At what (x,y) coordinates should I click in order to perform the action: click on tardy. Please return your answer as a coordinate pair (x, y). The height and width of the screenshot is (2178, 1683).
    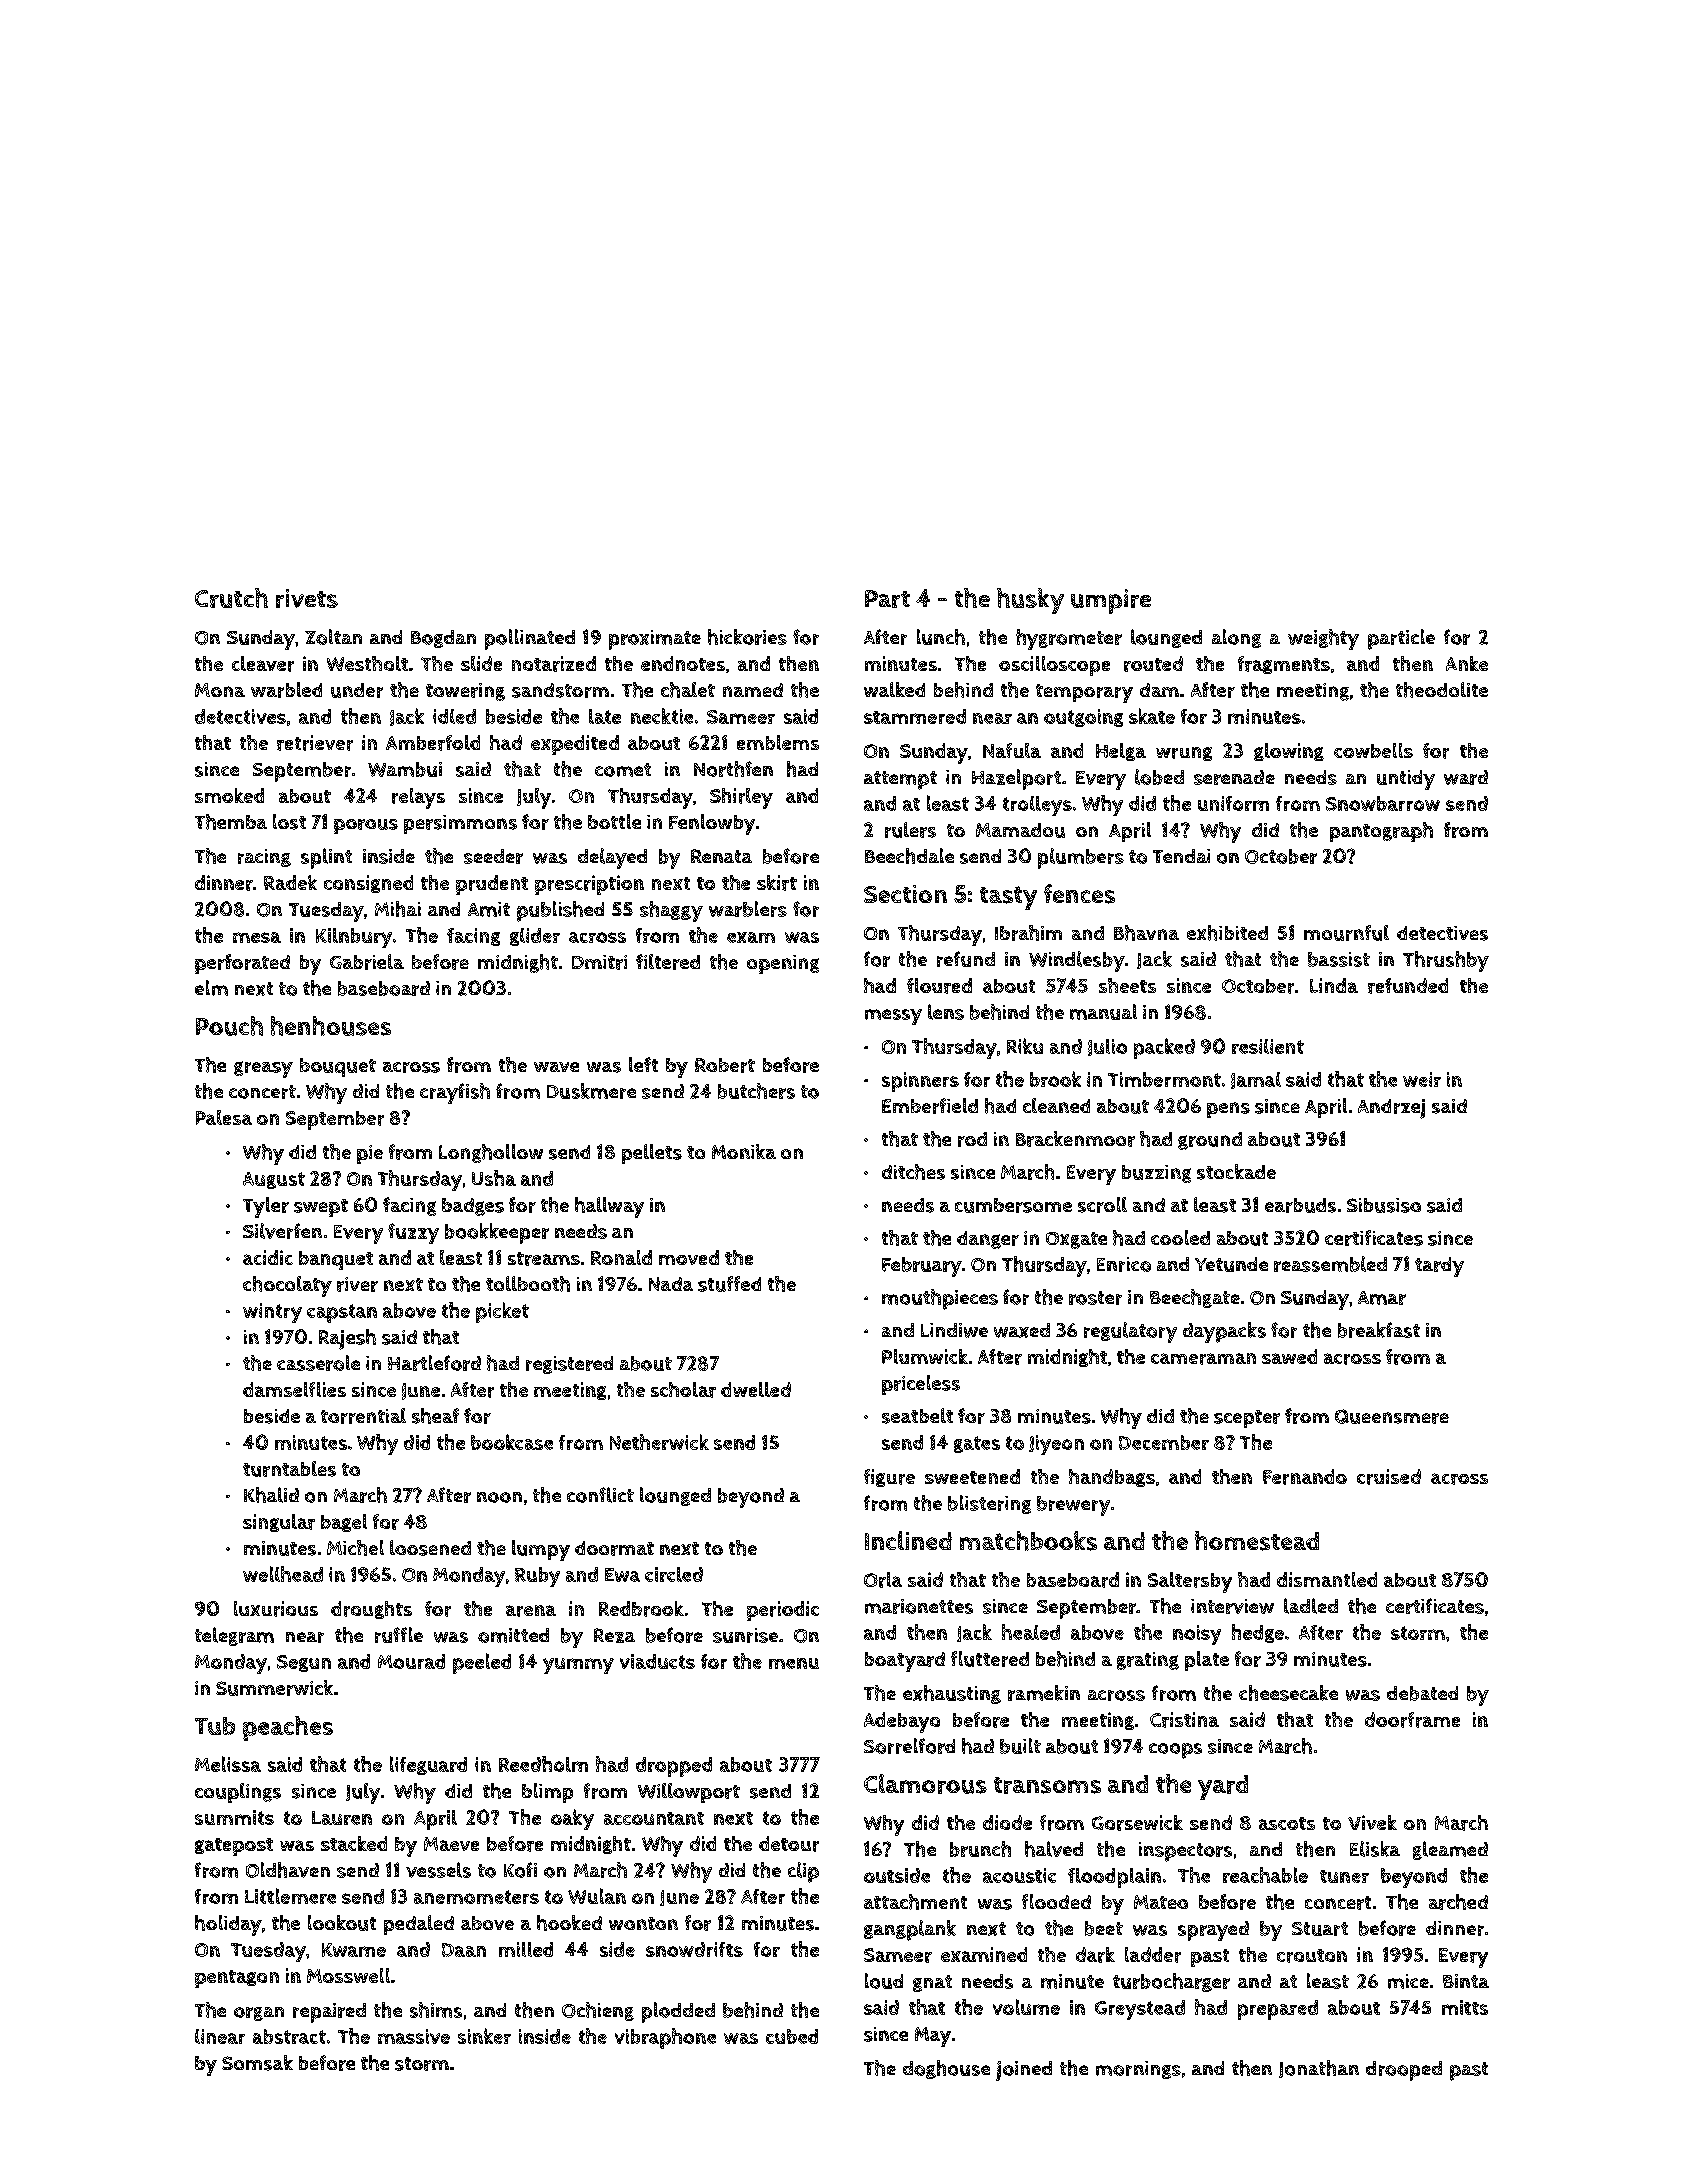
    Looking at the image, I should click on (1439, 1267).
